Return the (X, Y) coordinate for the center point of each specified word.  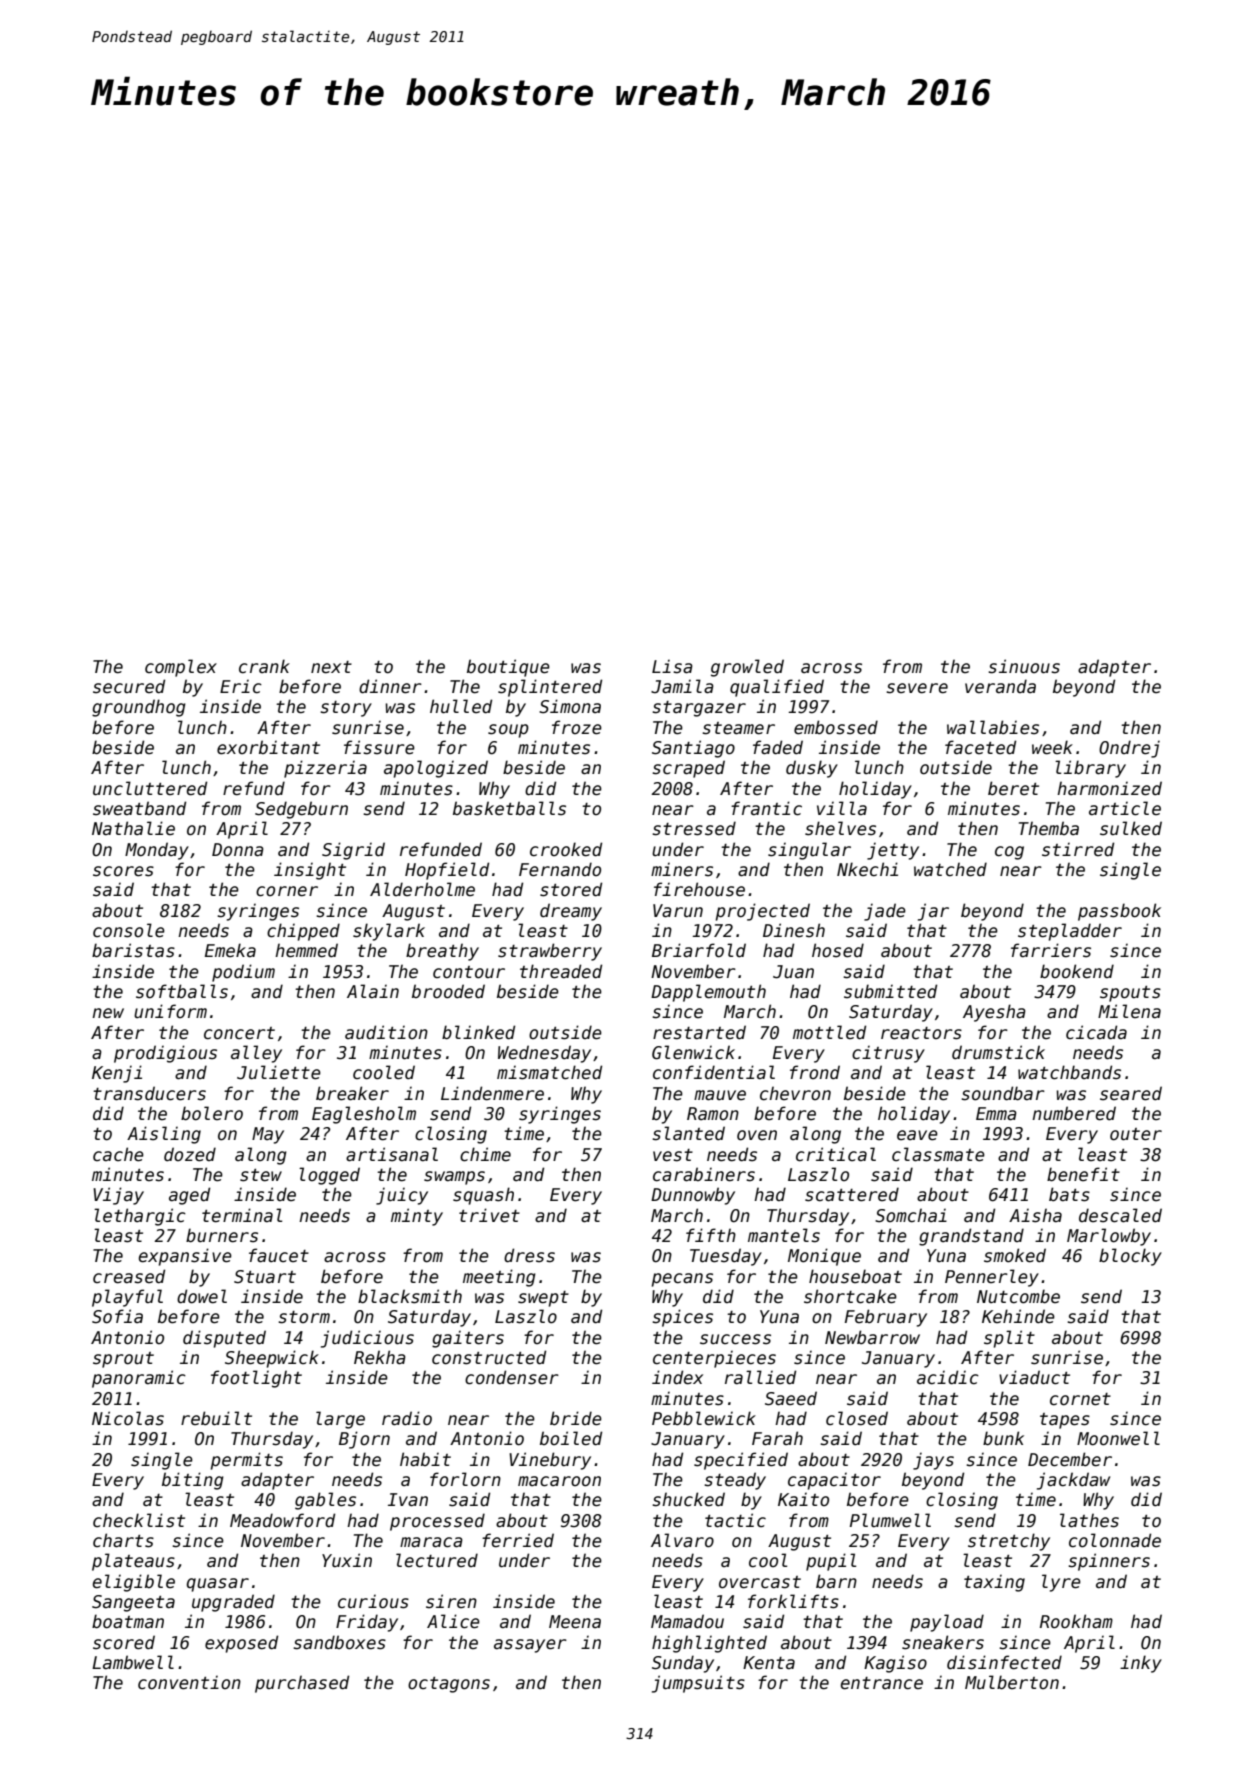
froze (577, 727)
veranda (1000, 686)
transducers (149, 1093)
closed (857, 1418)
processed (437, 1522)
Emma (996, 1114)
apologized (436, 769)
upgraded (233, 1603)
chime (485, 1154)
